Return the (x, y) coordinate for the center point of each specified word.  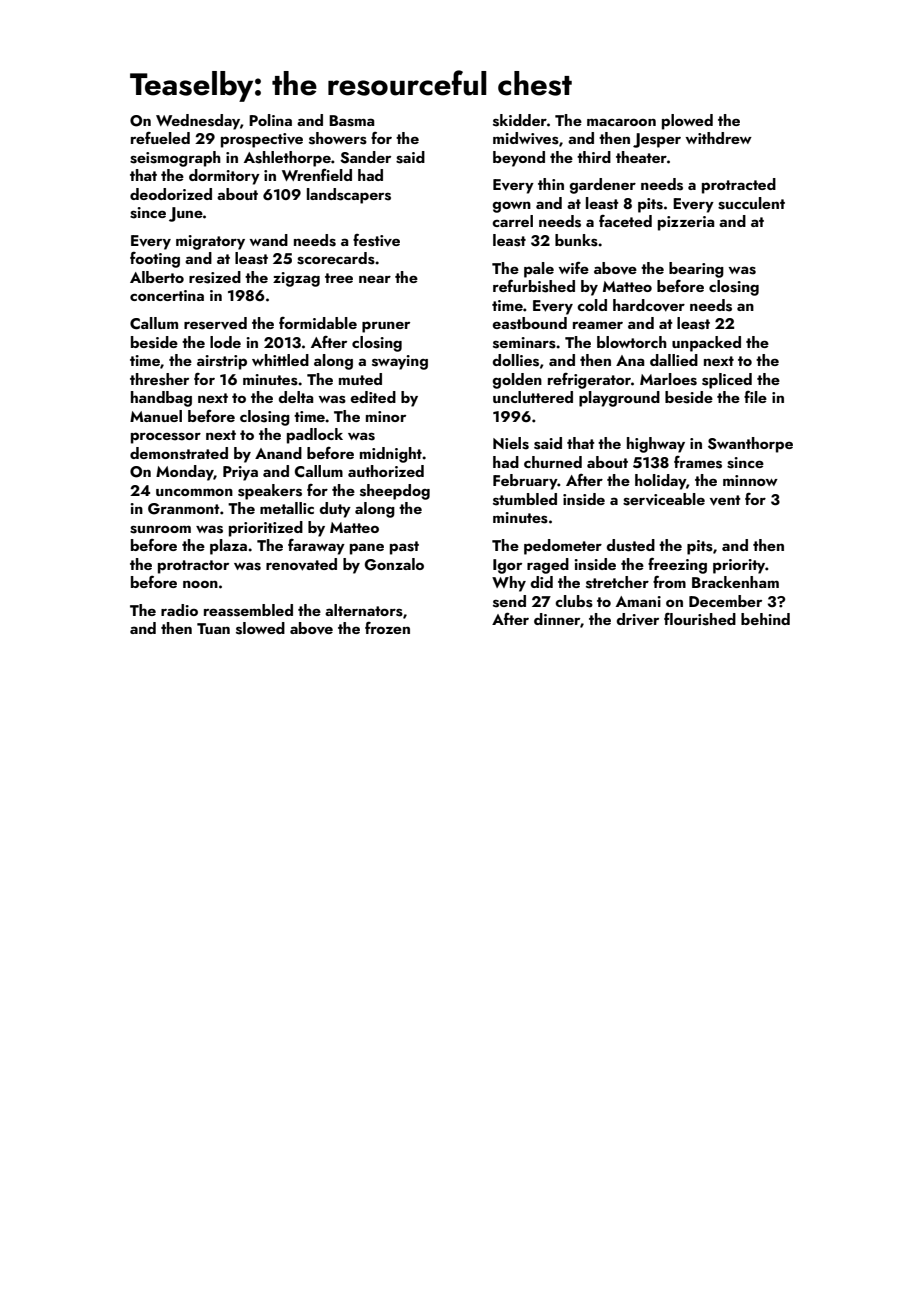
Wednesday (198, 122)
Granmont (184, 509)
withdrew (718, 138)
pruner (386, 327)
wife (573, 267)
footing (155, 260)
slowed (260, 628)
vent (725, 500)
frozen (387, 628)
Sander (365, 157)
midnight (391, 455)
